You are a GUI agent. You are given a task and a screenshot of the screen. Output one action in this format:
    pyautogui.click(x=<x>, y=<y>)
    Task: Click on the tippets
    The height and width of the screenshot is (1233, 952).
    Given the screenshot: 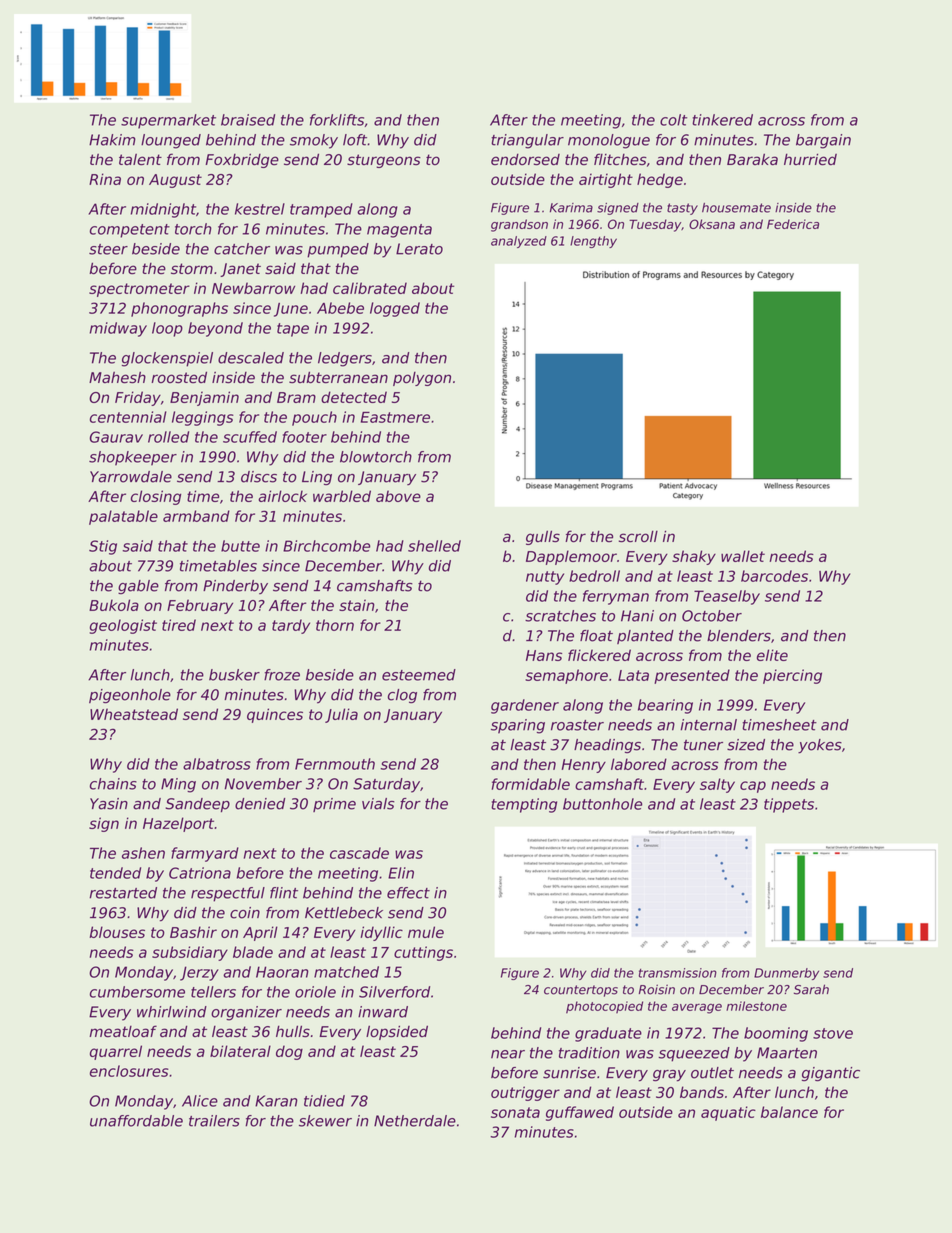 What is the action you would take?
    pyautogui.click(x=789, y=805)
